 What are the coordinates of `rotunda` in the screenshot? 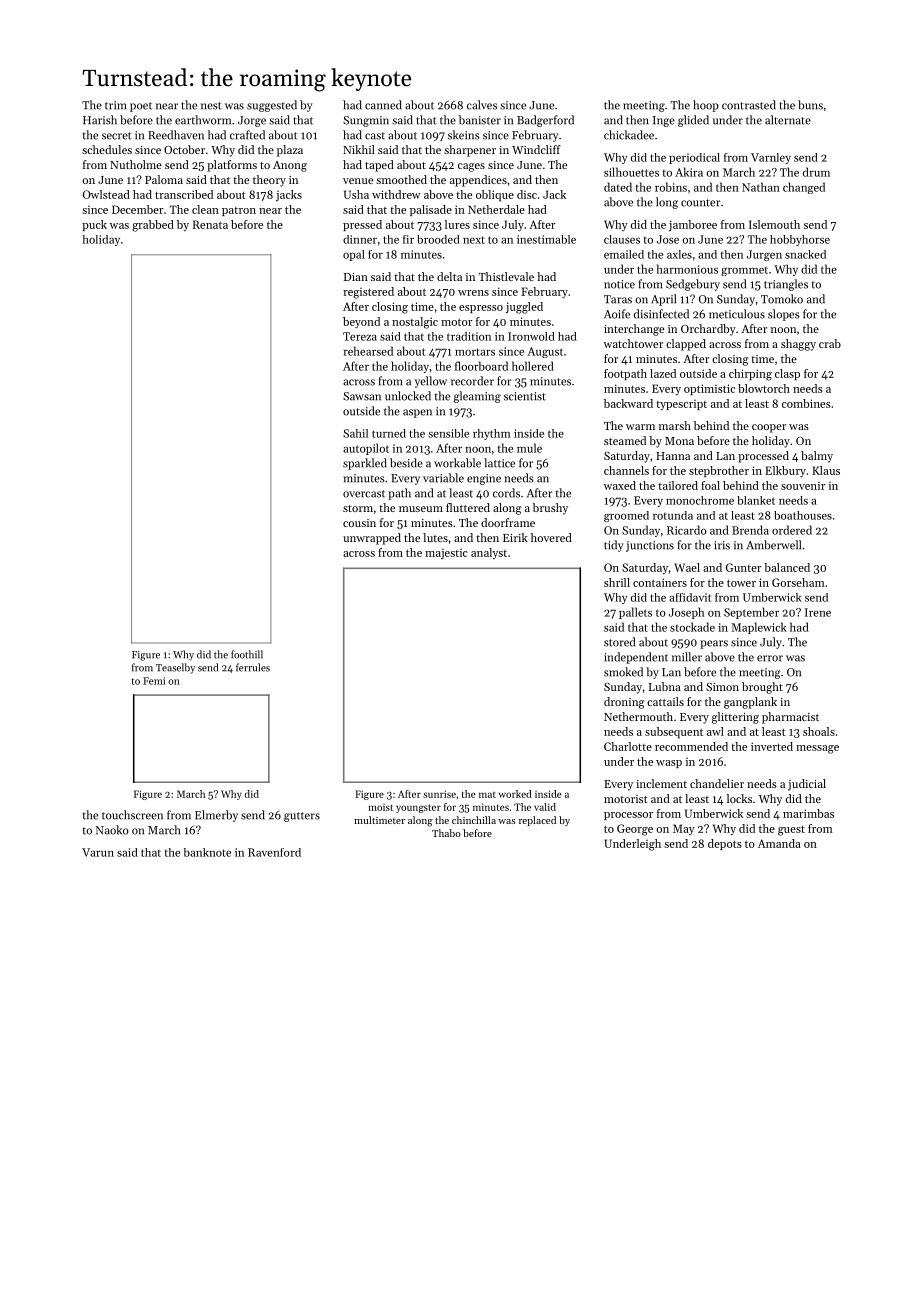 It's located at (673, 515).
